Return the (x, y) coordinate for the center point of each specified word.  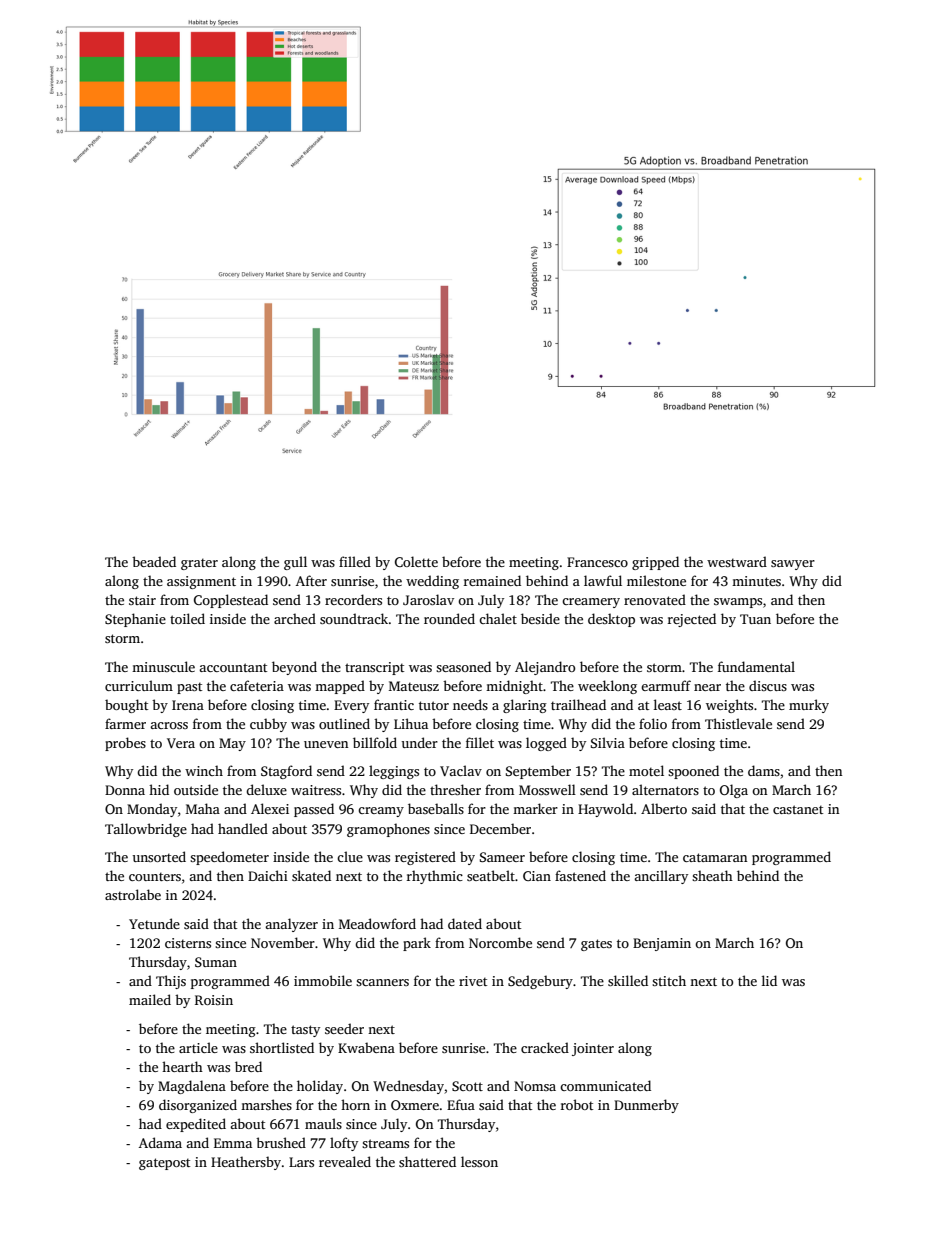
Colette (416, 561)
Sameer (502, 857)
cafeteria (257, 685)
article (198, 1047)
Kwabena (366, 1047)
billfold (375, 742)
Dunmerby (646, 1106)
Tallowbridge (146, 830)
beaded (154, 561)
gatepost (164, 1164)
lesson (479, 1161)
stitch (669, 980)
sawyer (793, 565)
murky (809, 706)
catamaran (715, 857)
